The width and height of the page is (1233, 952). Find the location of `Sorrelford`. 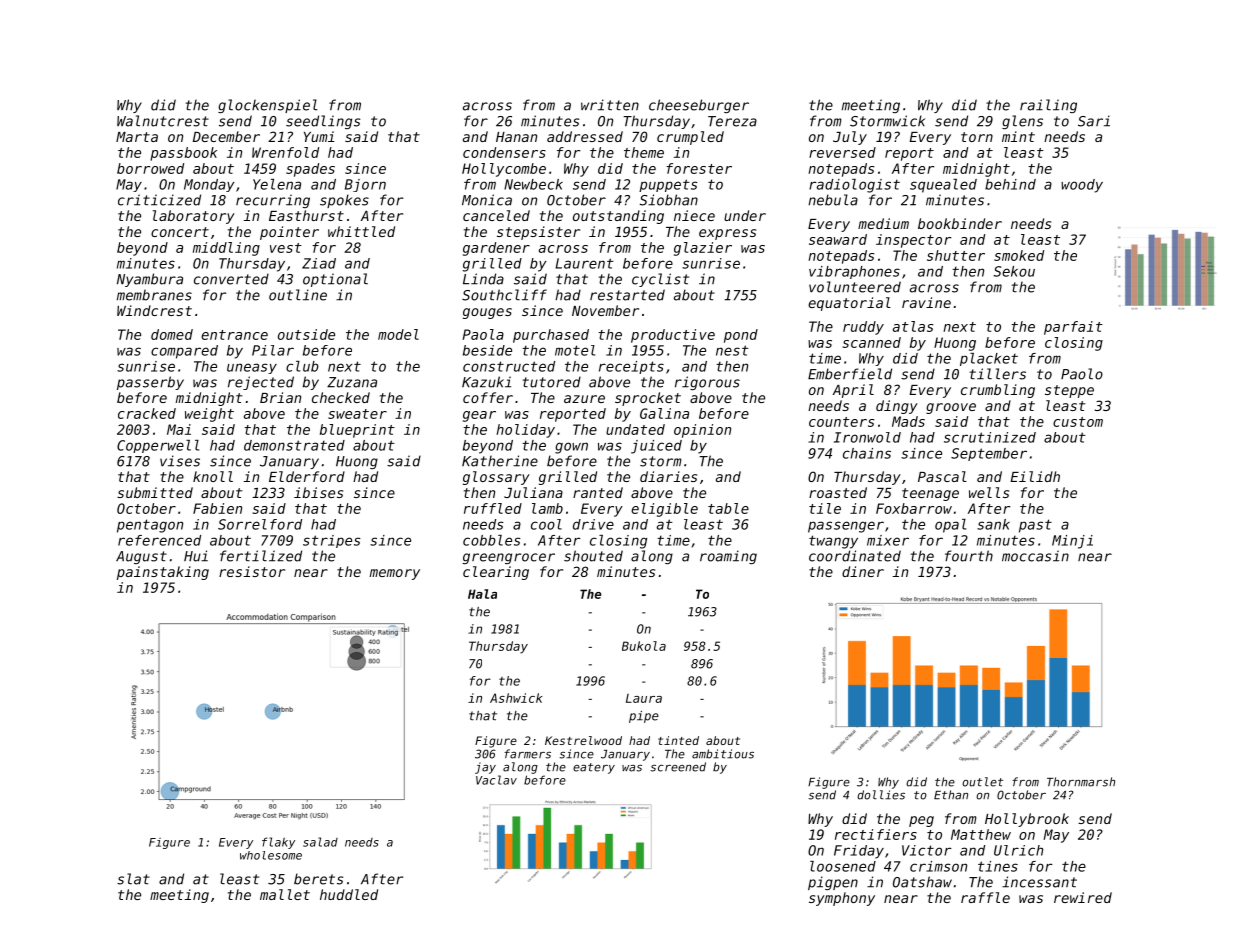

Sorrelford is located at coordinates (260, 524).
